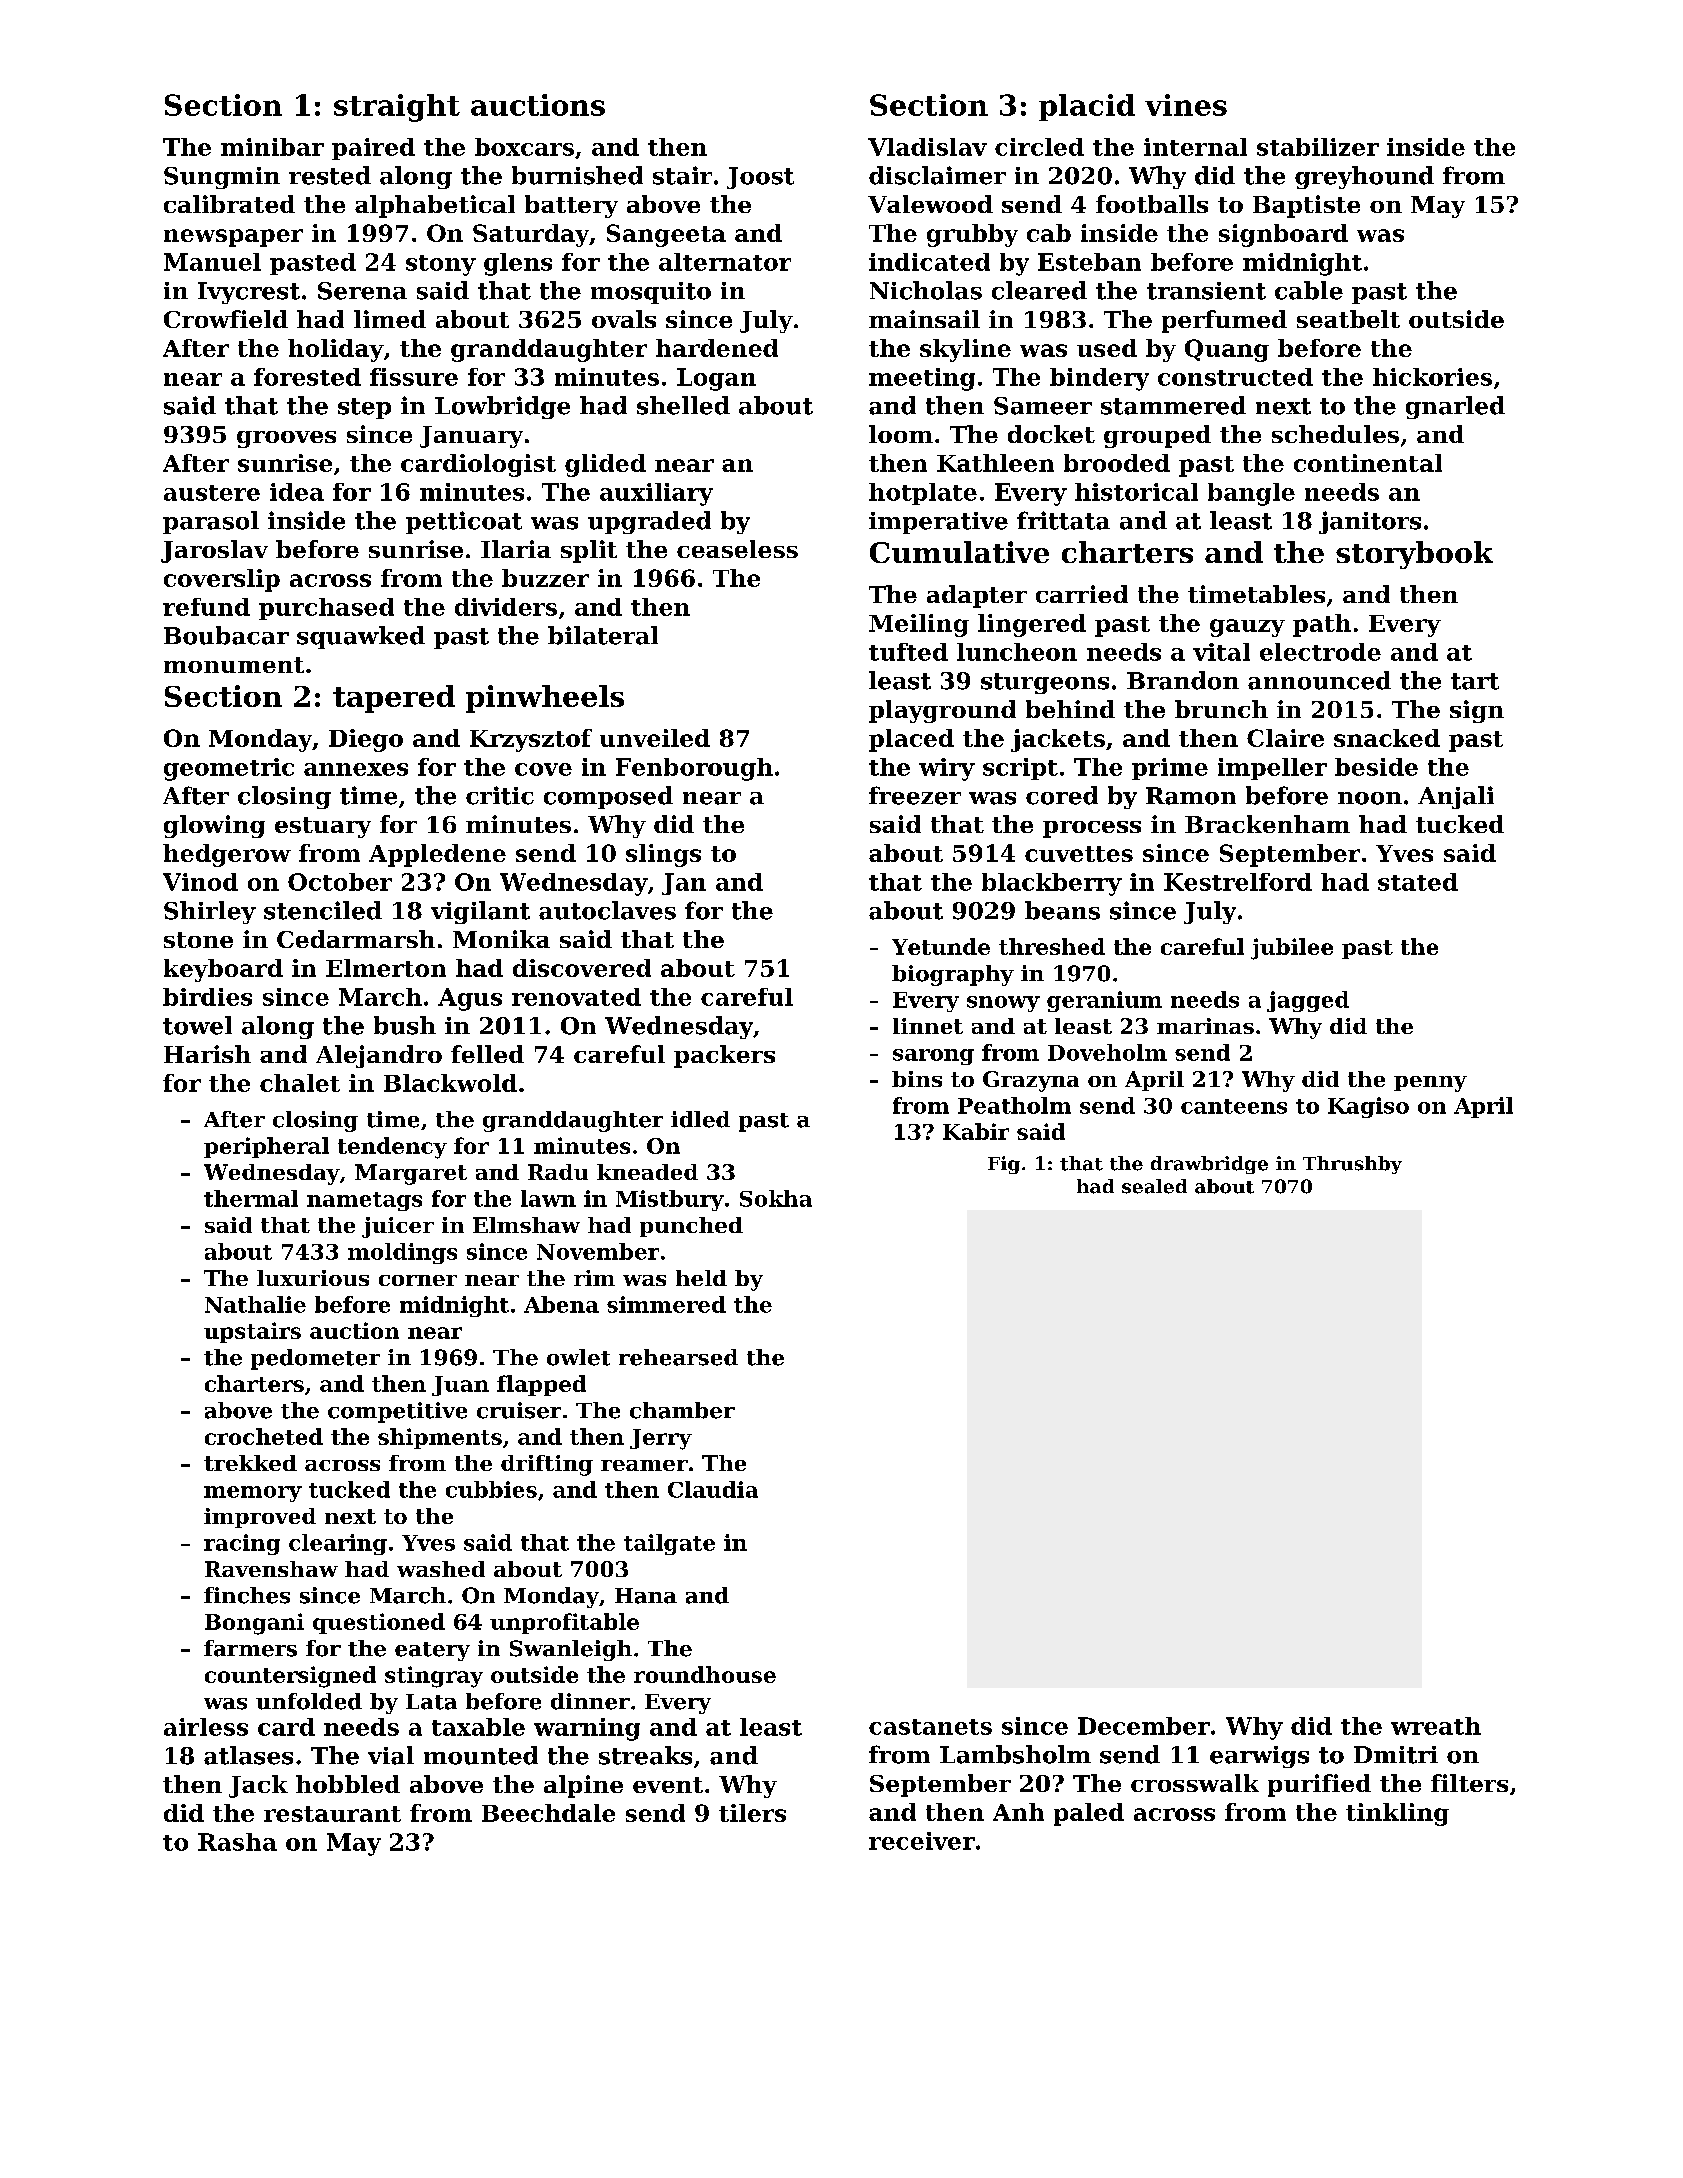 This screenshot has width=1683, height=2178. What do you see at coordinates (1370, 522) in the screenshot?
I see `janitors` at bounding box center [1370, 522].
